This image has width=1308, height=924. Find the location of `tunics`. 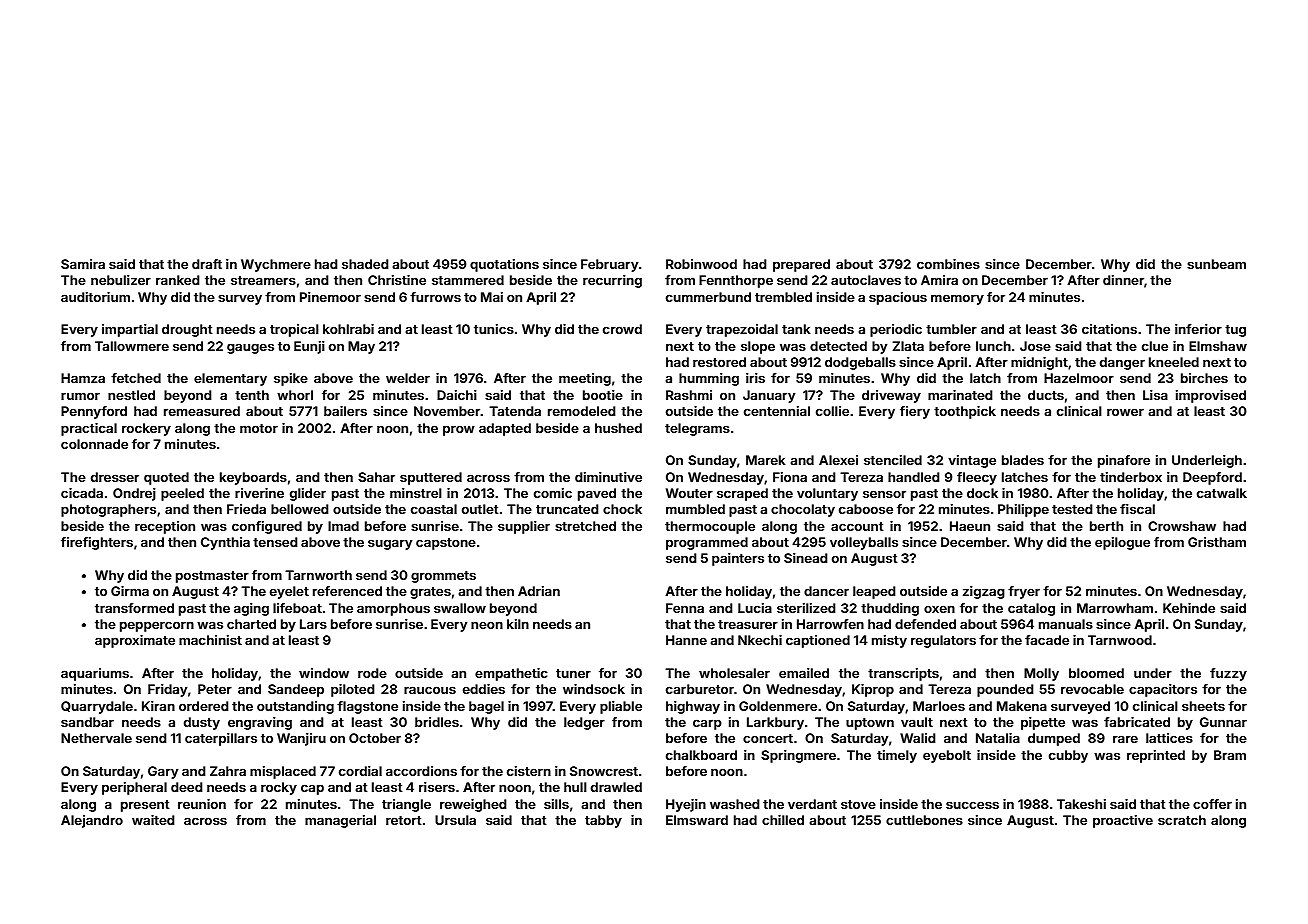

tunics is located at coordinates (494, 329).
